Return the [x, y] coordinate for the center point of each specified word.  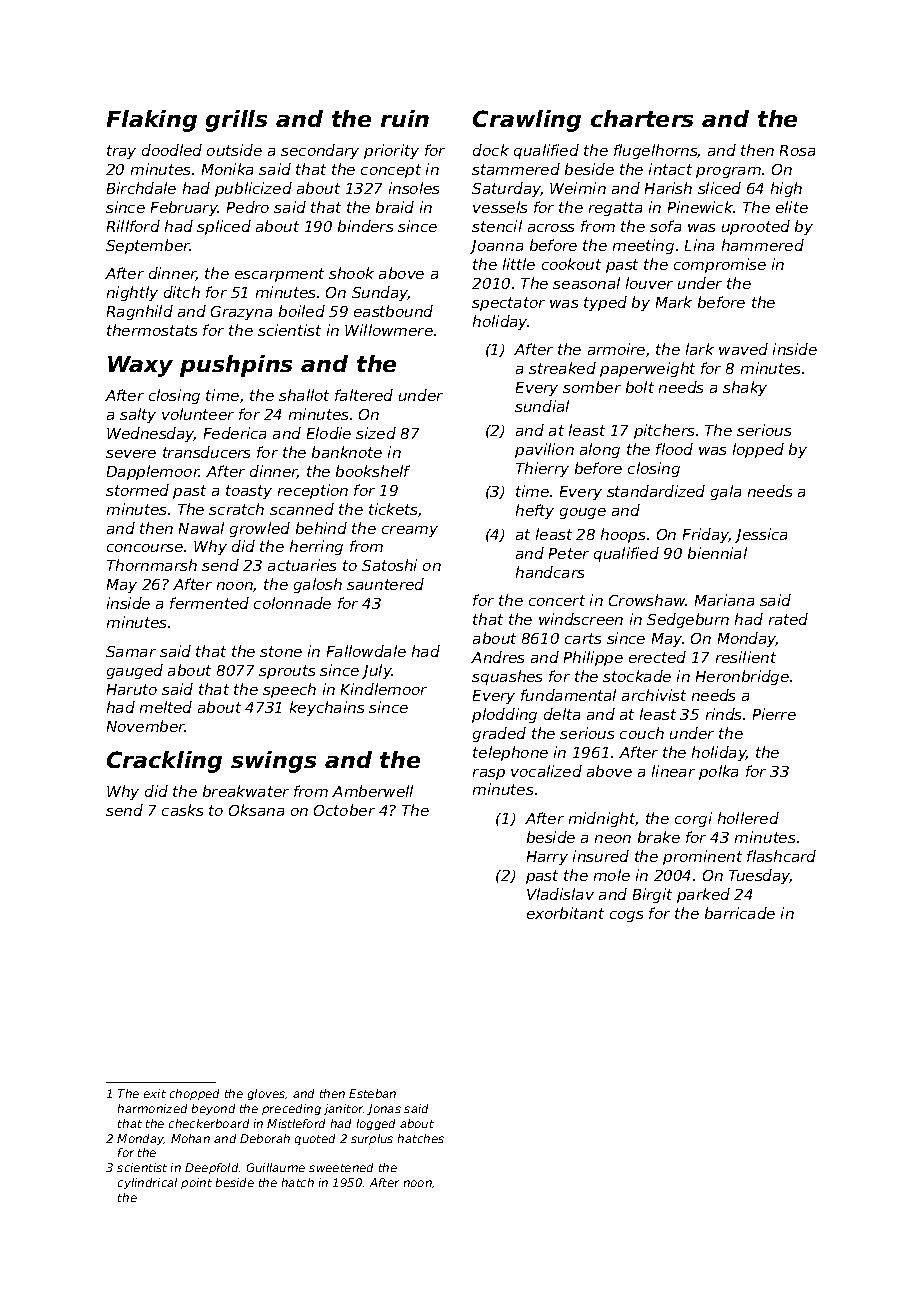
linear [673, 771]
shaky [745, 388]
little [519, 264]
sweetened [341, 1167]
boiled [302, 311]
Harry [547, 858]
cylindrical [147, 1183]
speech [289, 690]
